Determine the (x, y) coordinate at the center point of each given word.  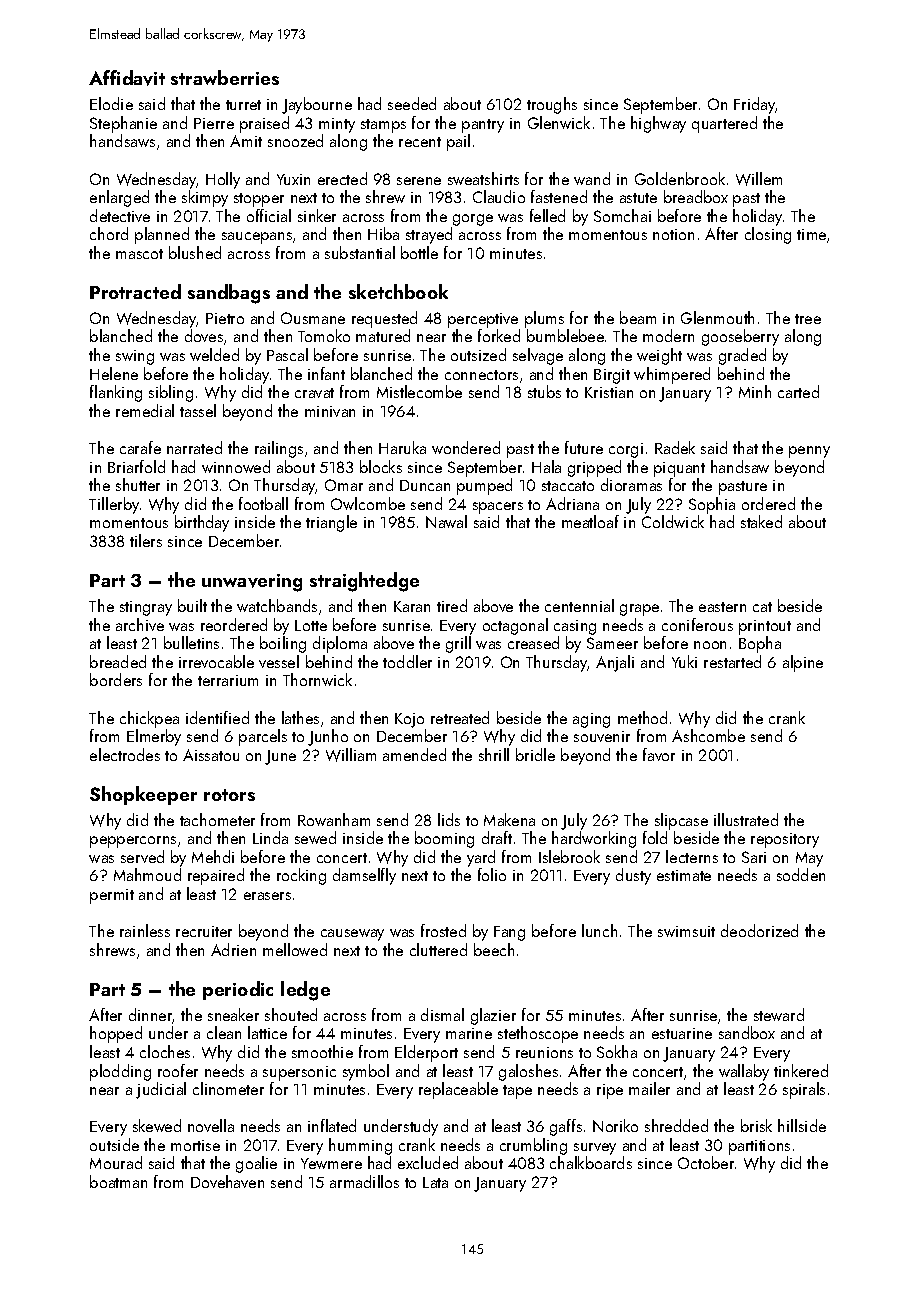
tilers (146, 540)
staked (761, 521)
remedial (145, 410)
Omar (344, 485)
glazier (493, 1016)
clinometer (228, 1088)
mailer (649, 1088)
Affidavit (127, 78)
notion (673, 234)
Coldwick (673, 521)
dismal (442, 1014)
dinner (151, 1016)
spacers (498, 508)
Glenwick (559, 122)
